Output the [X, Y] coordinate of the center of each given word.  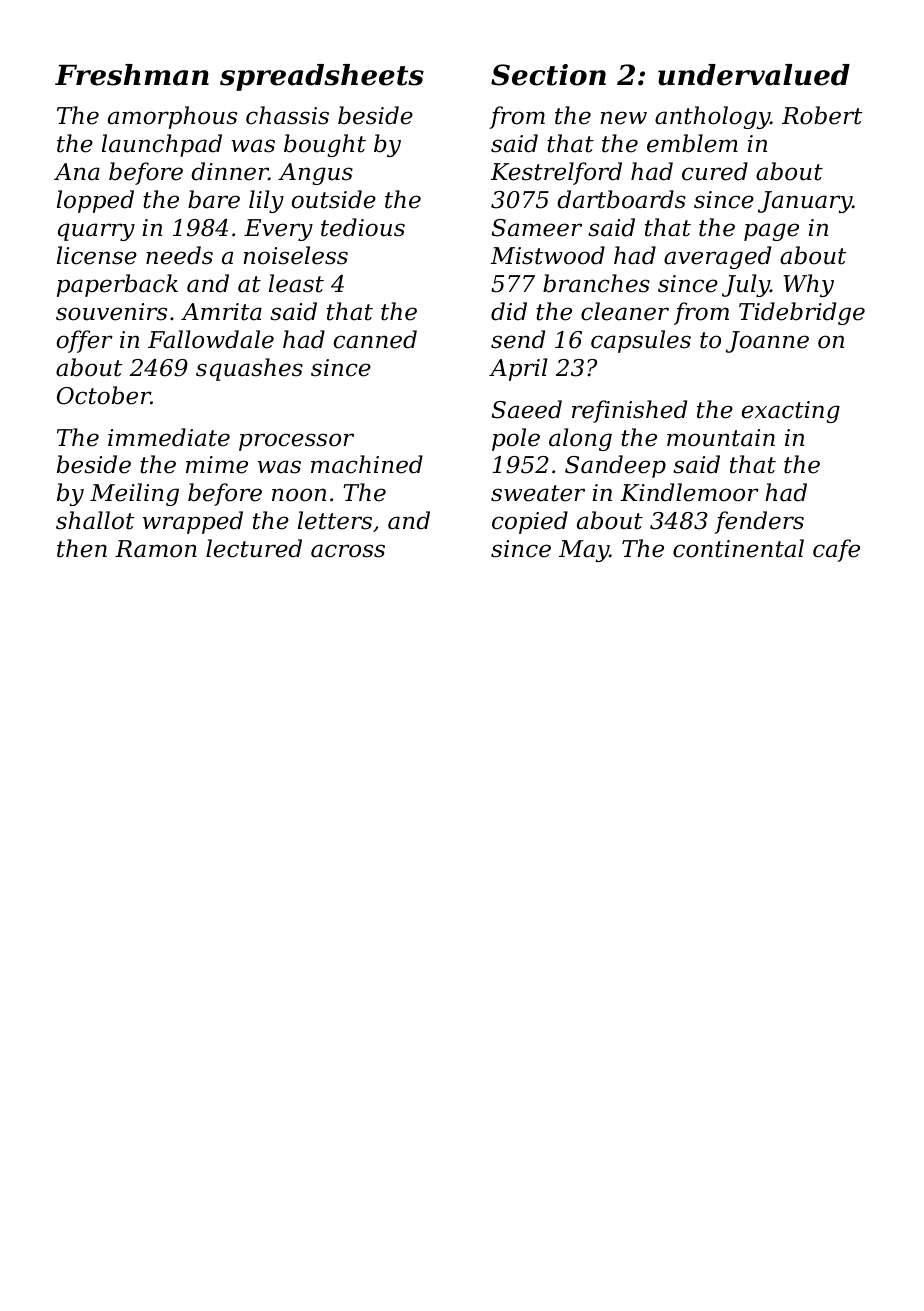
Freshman [132, 75]
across [348, 551]
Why [808, 285]
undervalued [754, 75]
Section [548, 75]
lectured [254, 548]
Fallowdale [211, 339]
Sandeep [615, 466]
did [509, 311]
